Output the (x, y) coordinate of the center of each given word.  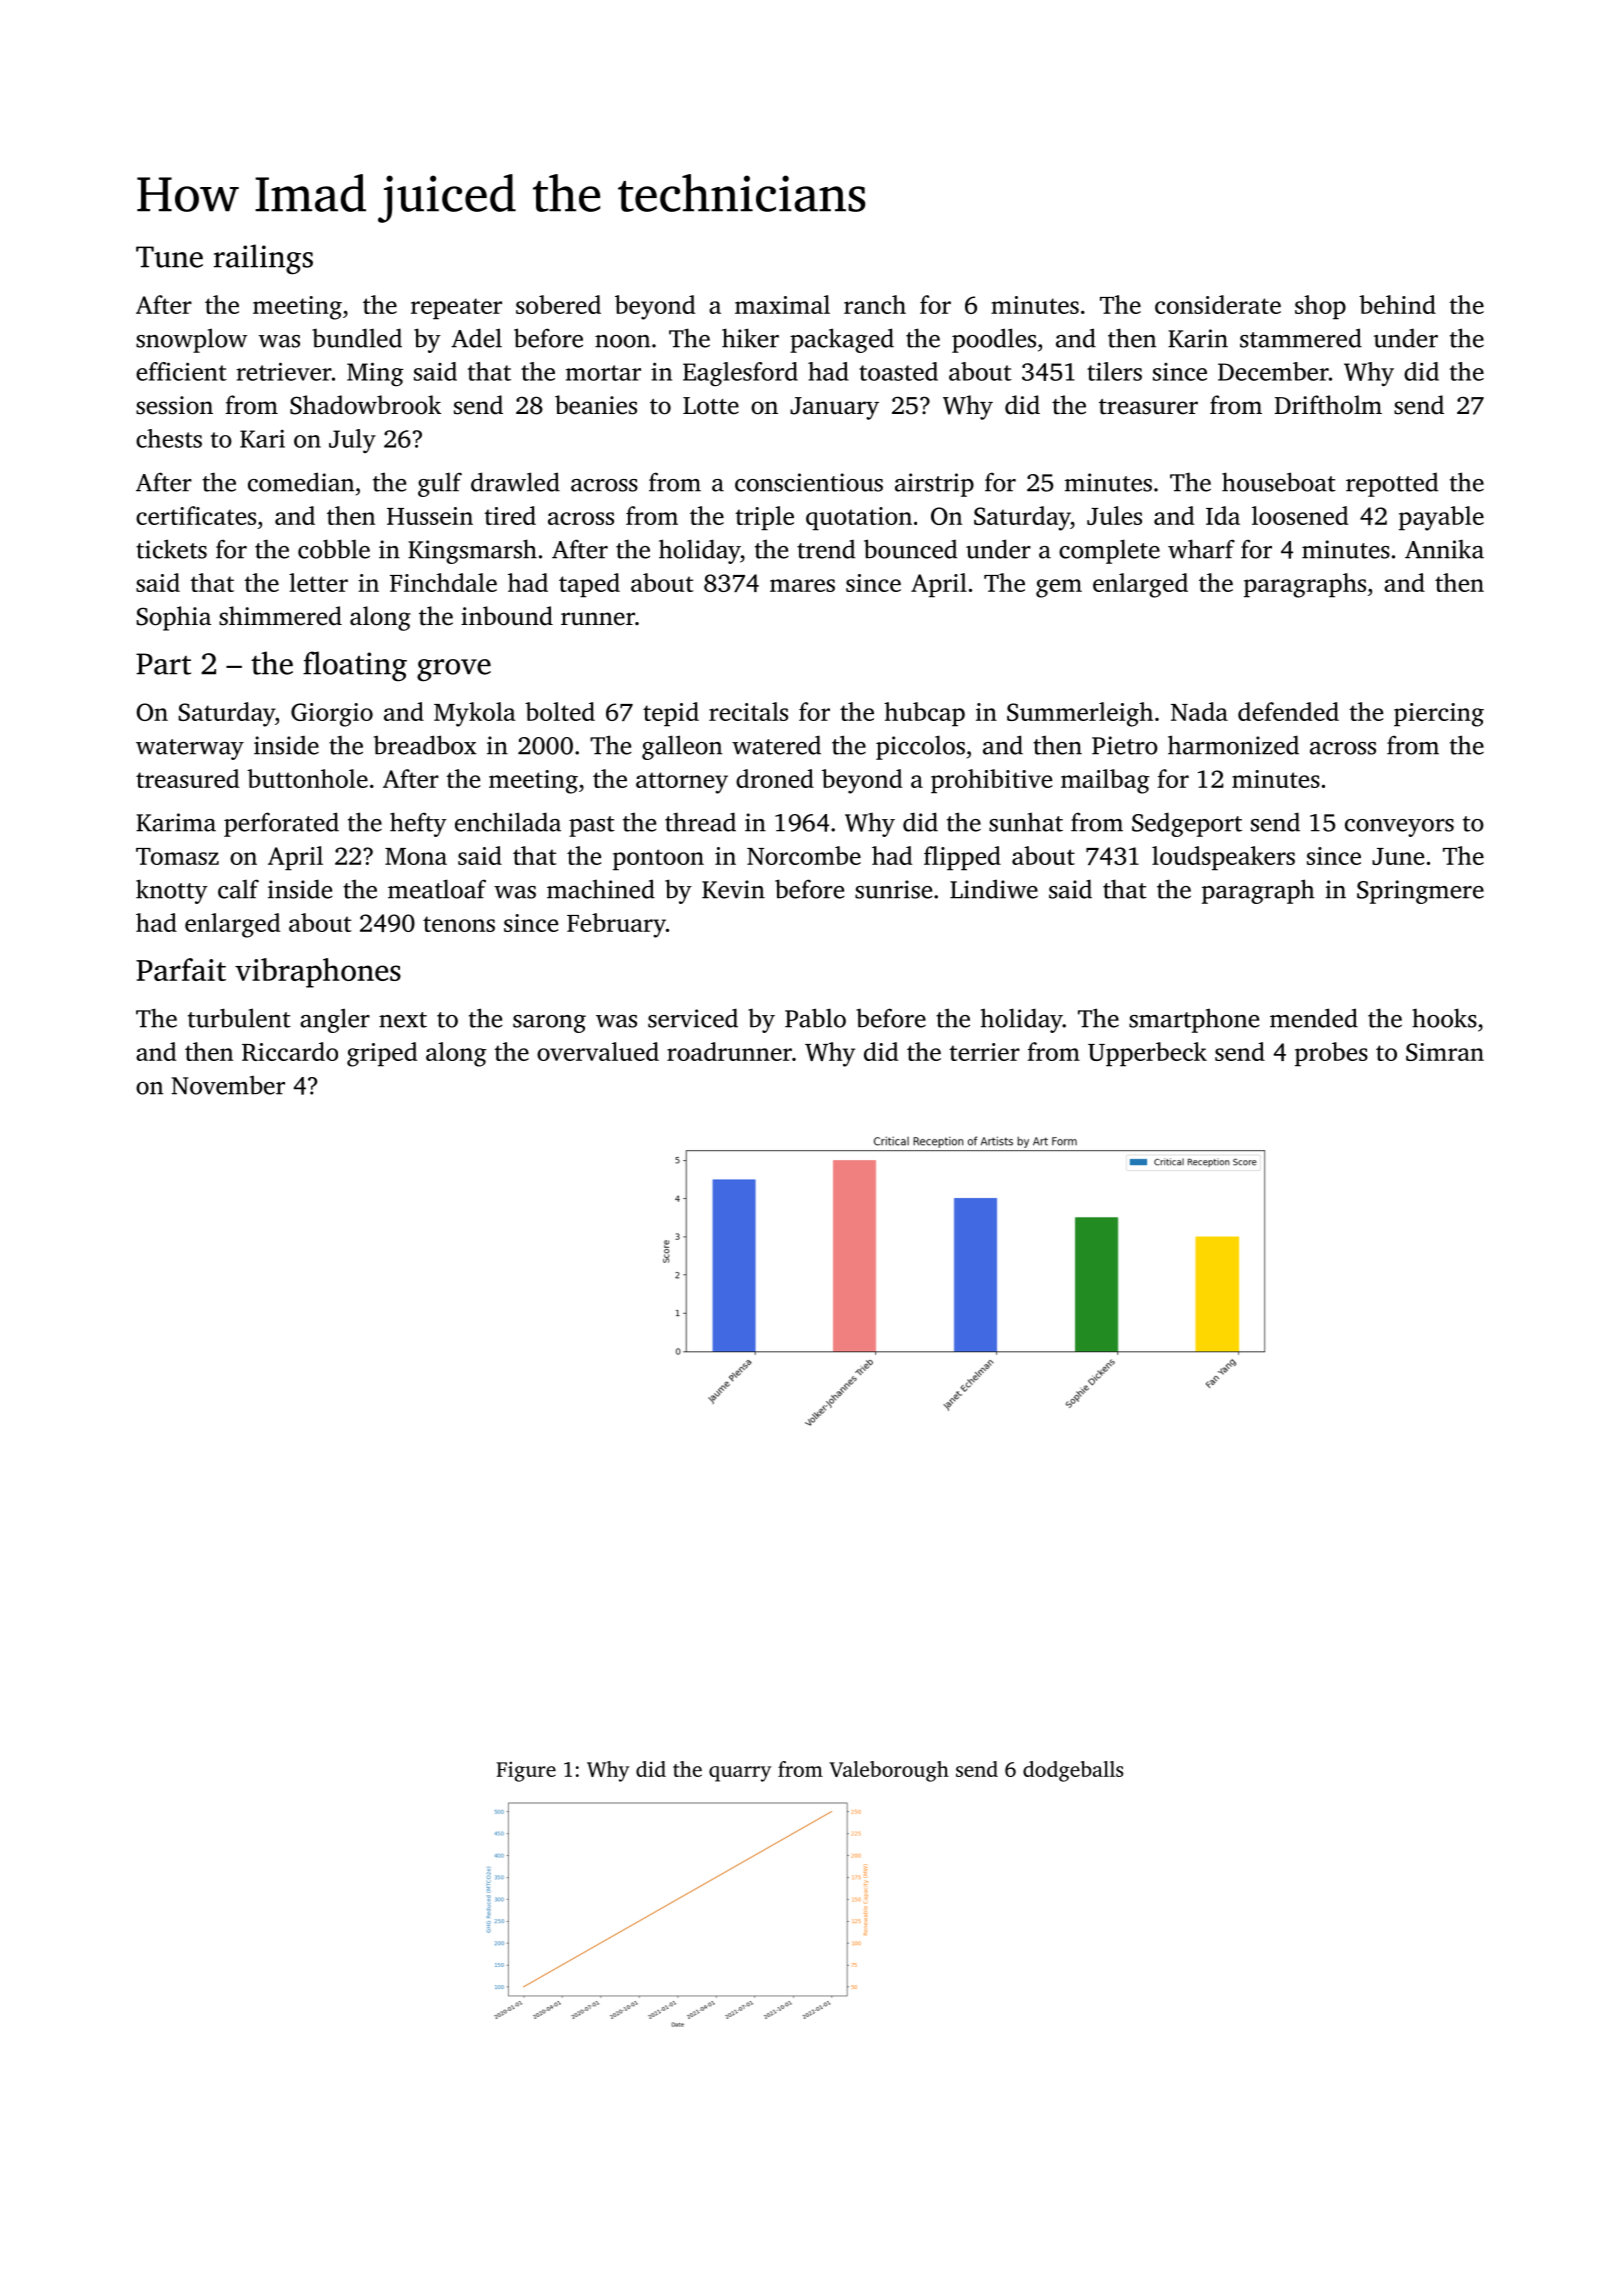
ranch (875, 304)
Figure (526, 1771)
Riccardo (290, 1051)
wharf (1201, 549)
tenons (459, 924)
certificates (196, 515)
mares (802, 585)
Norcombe (804, 855)
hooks (1444, 1018)
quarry (740, 1774)
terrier (984, 1052)
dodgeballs (1073, 1771)
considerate (1218, 304)
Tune (169, 257)
